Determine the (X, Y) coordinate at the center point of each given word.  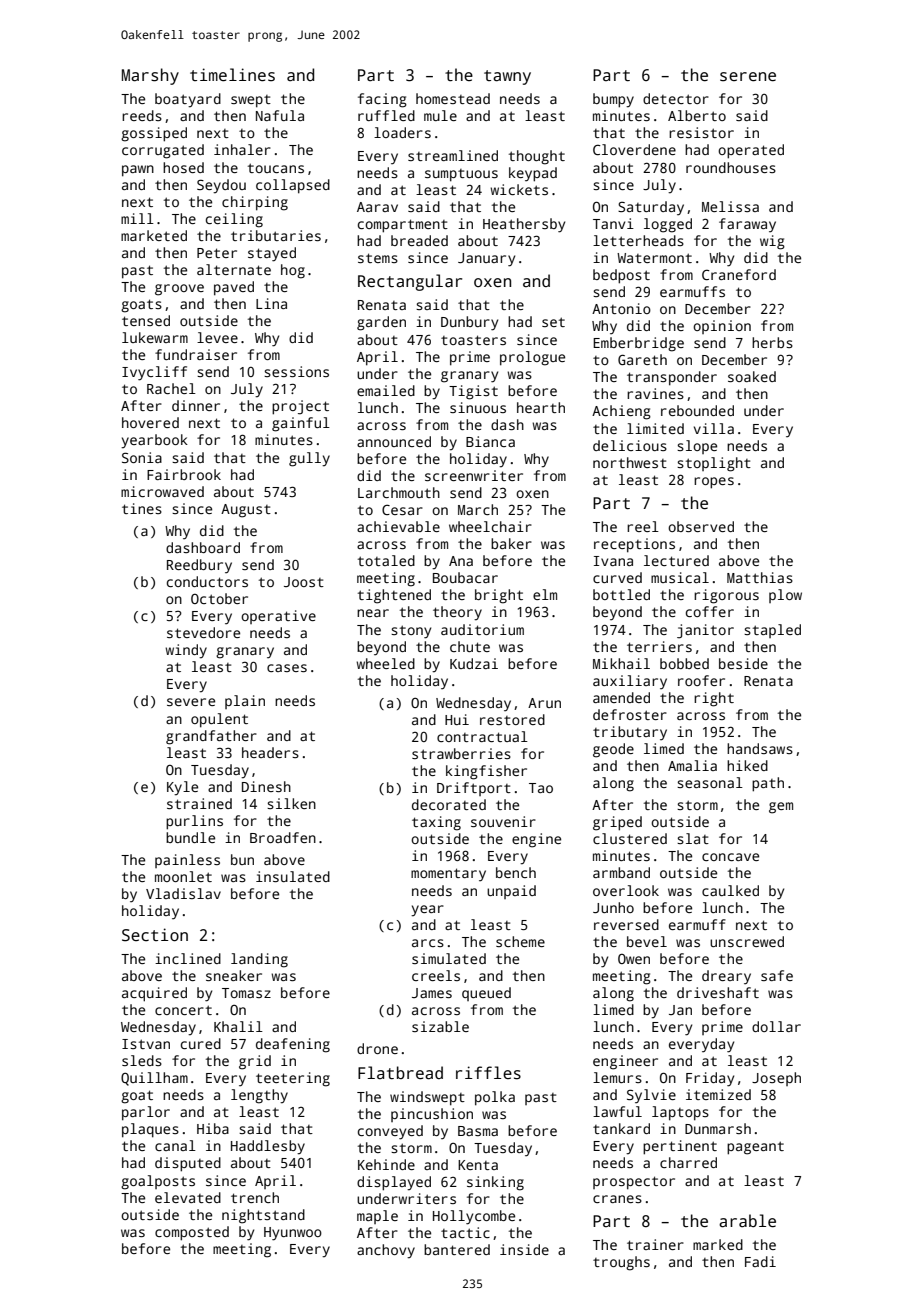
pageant (755, 1148)
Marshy (150, 76)
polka (495, 1098)
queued (486, 994)
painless (187, 861)
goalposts (158, 1182)
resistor (701, 132)
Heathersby (524, 225)
